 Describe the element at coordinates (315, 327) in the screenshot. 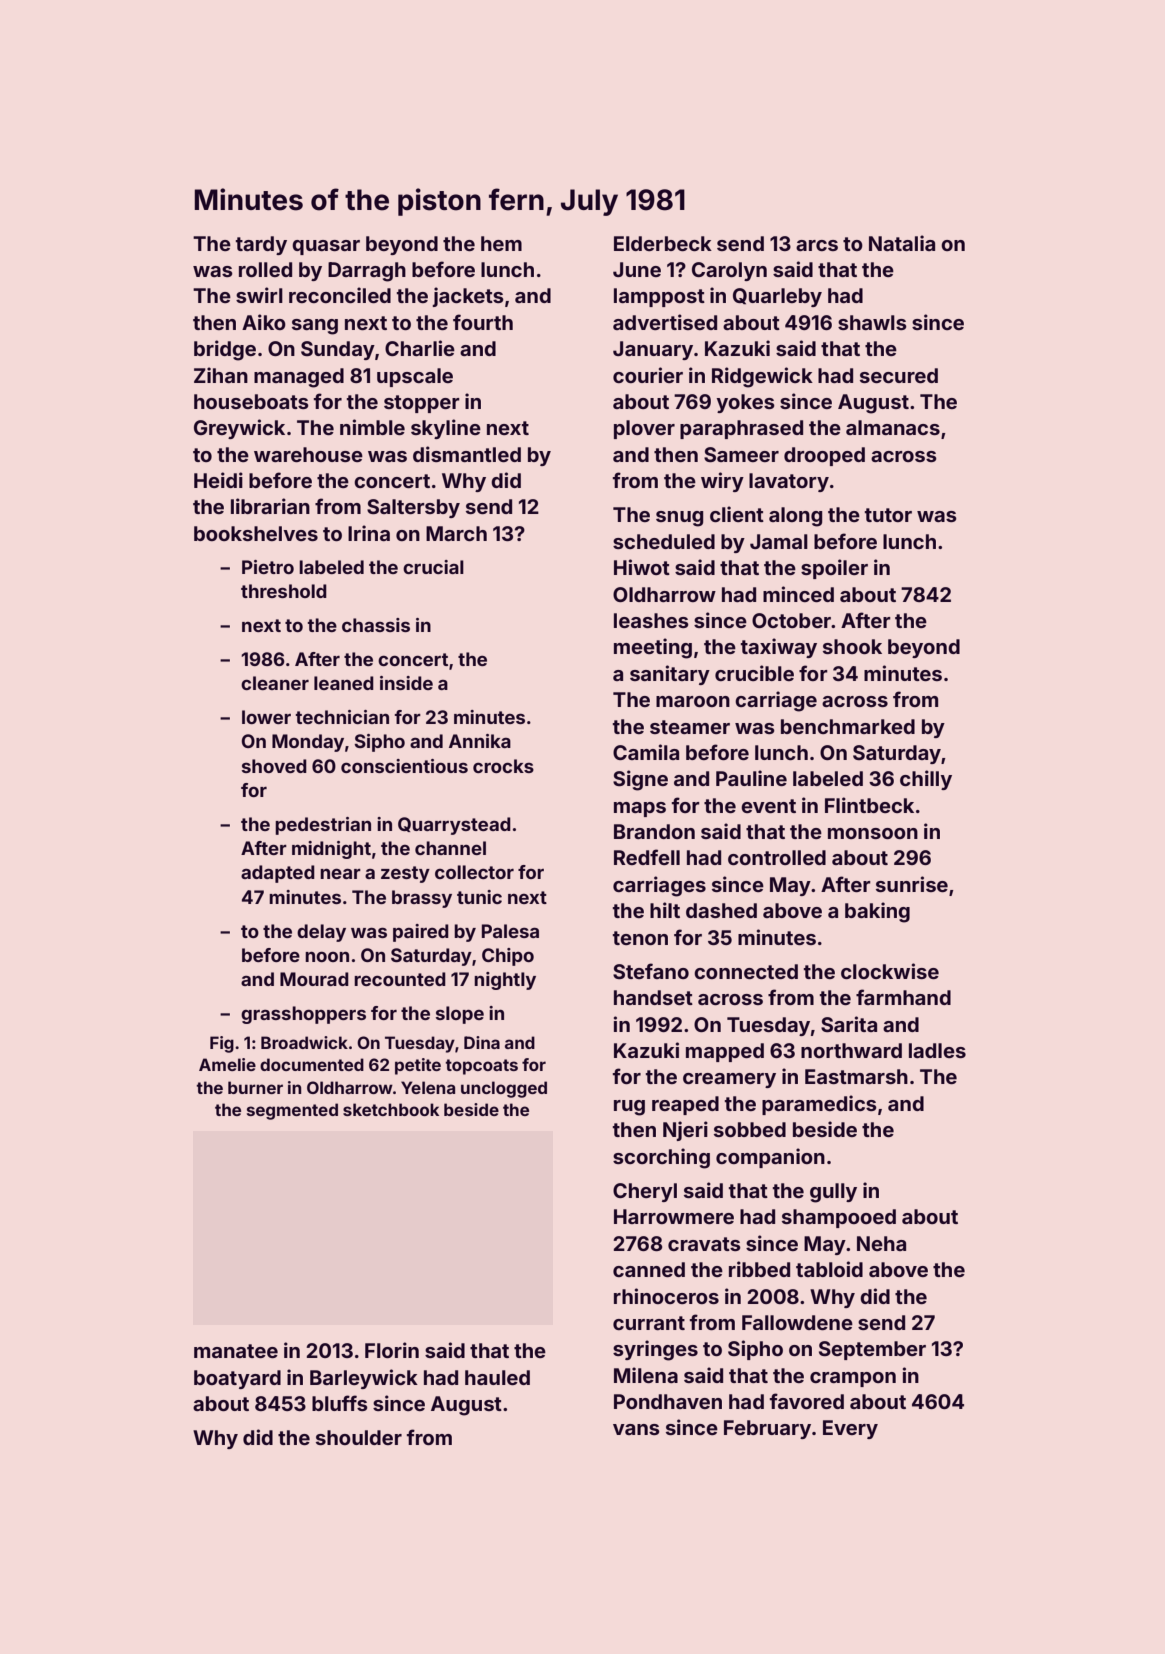

I see `sang` at that location.
